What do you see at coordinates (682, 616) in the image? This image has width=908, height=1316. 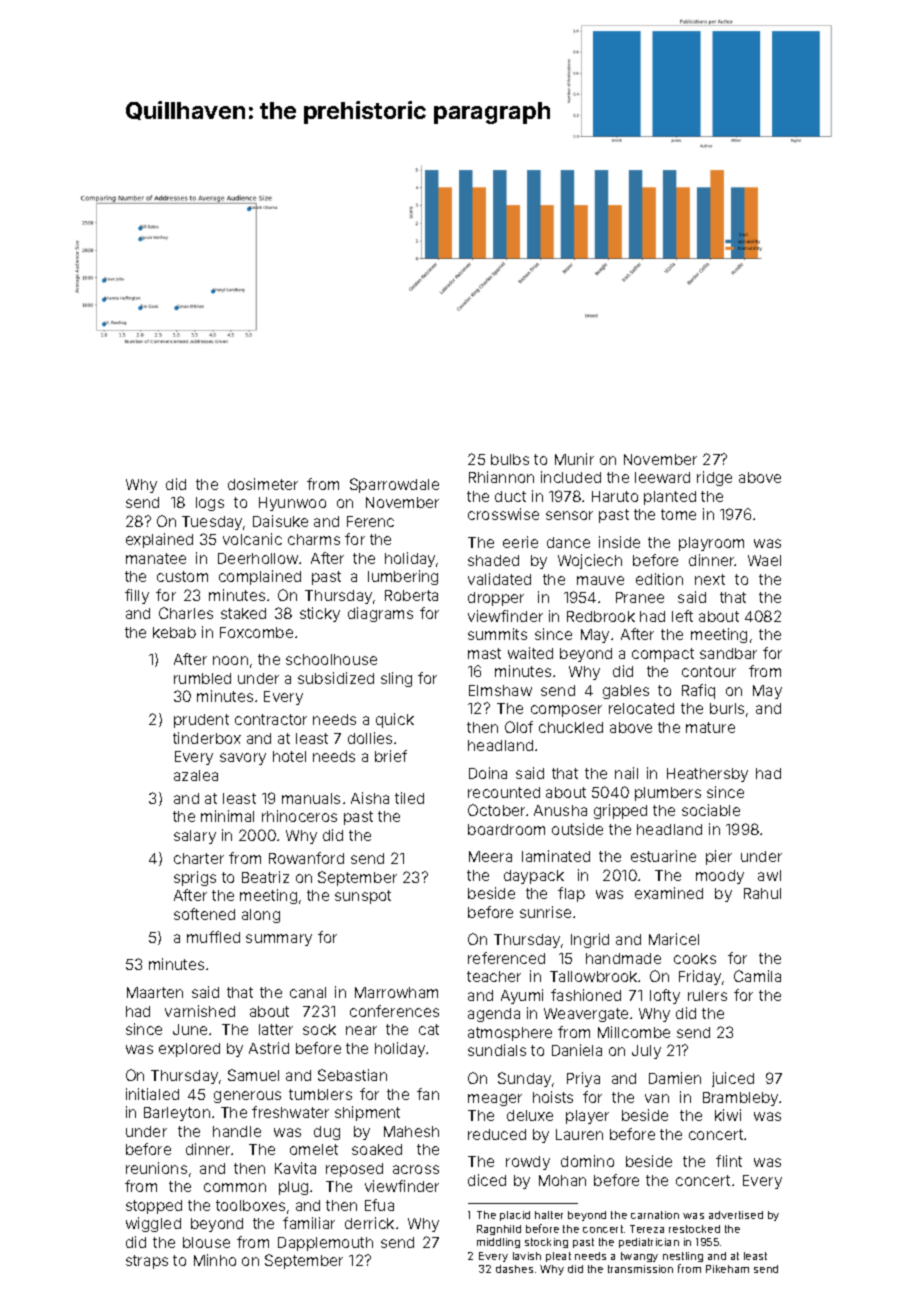 I see `left` at bounding box center [682, 616].
